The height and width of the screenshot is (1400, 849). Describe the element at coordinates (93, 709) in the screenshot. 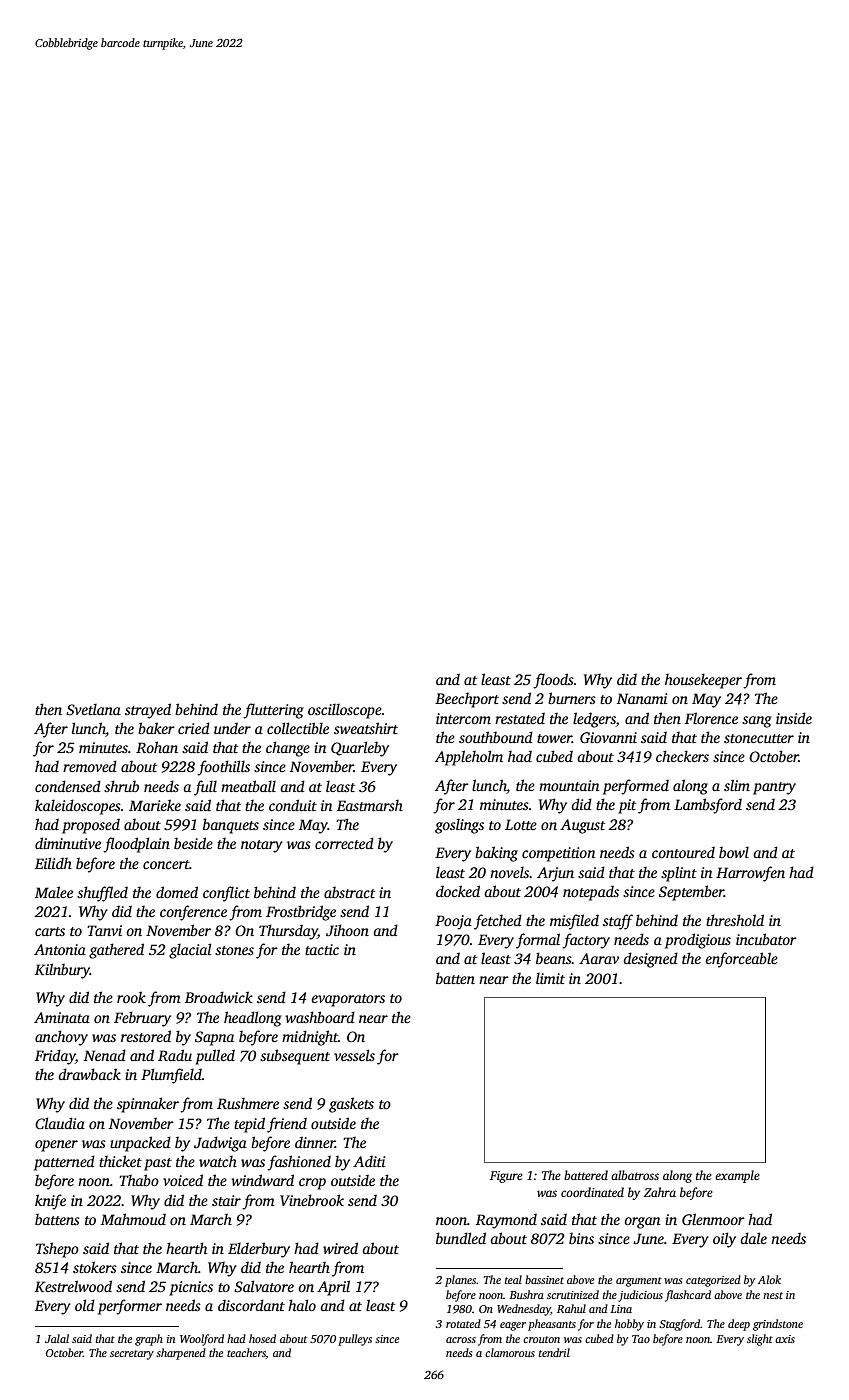

I see `Svetlana` at that location.
